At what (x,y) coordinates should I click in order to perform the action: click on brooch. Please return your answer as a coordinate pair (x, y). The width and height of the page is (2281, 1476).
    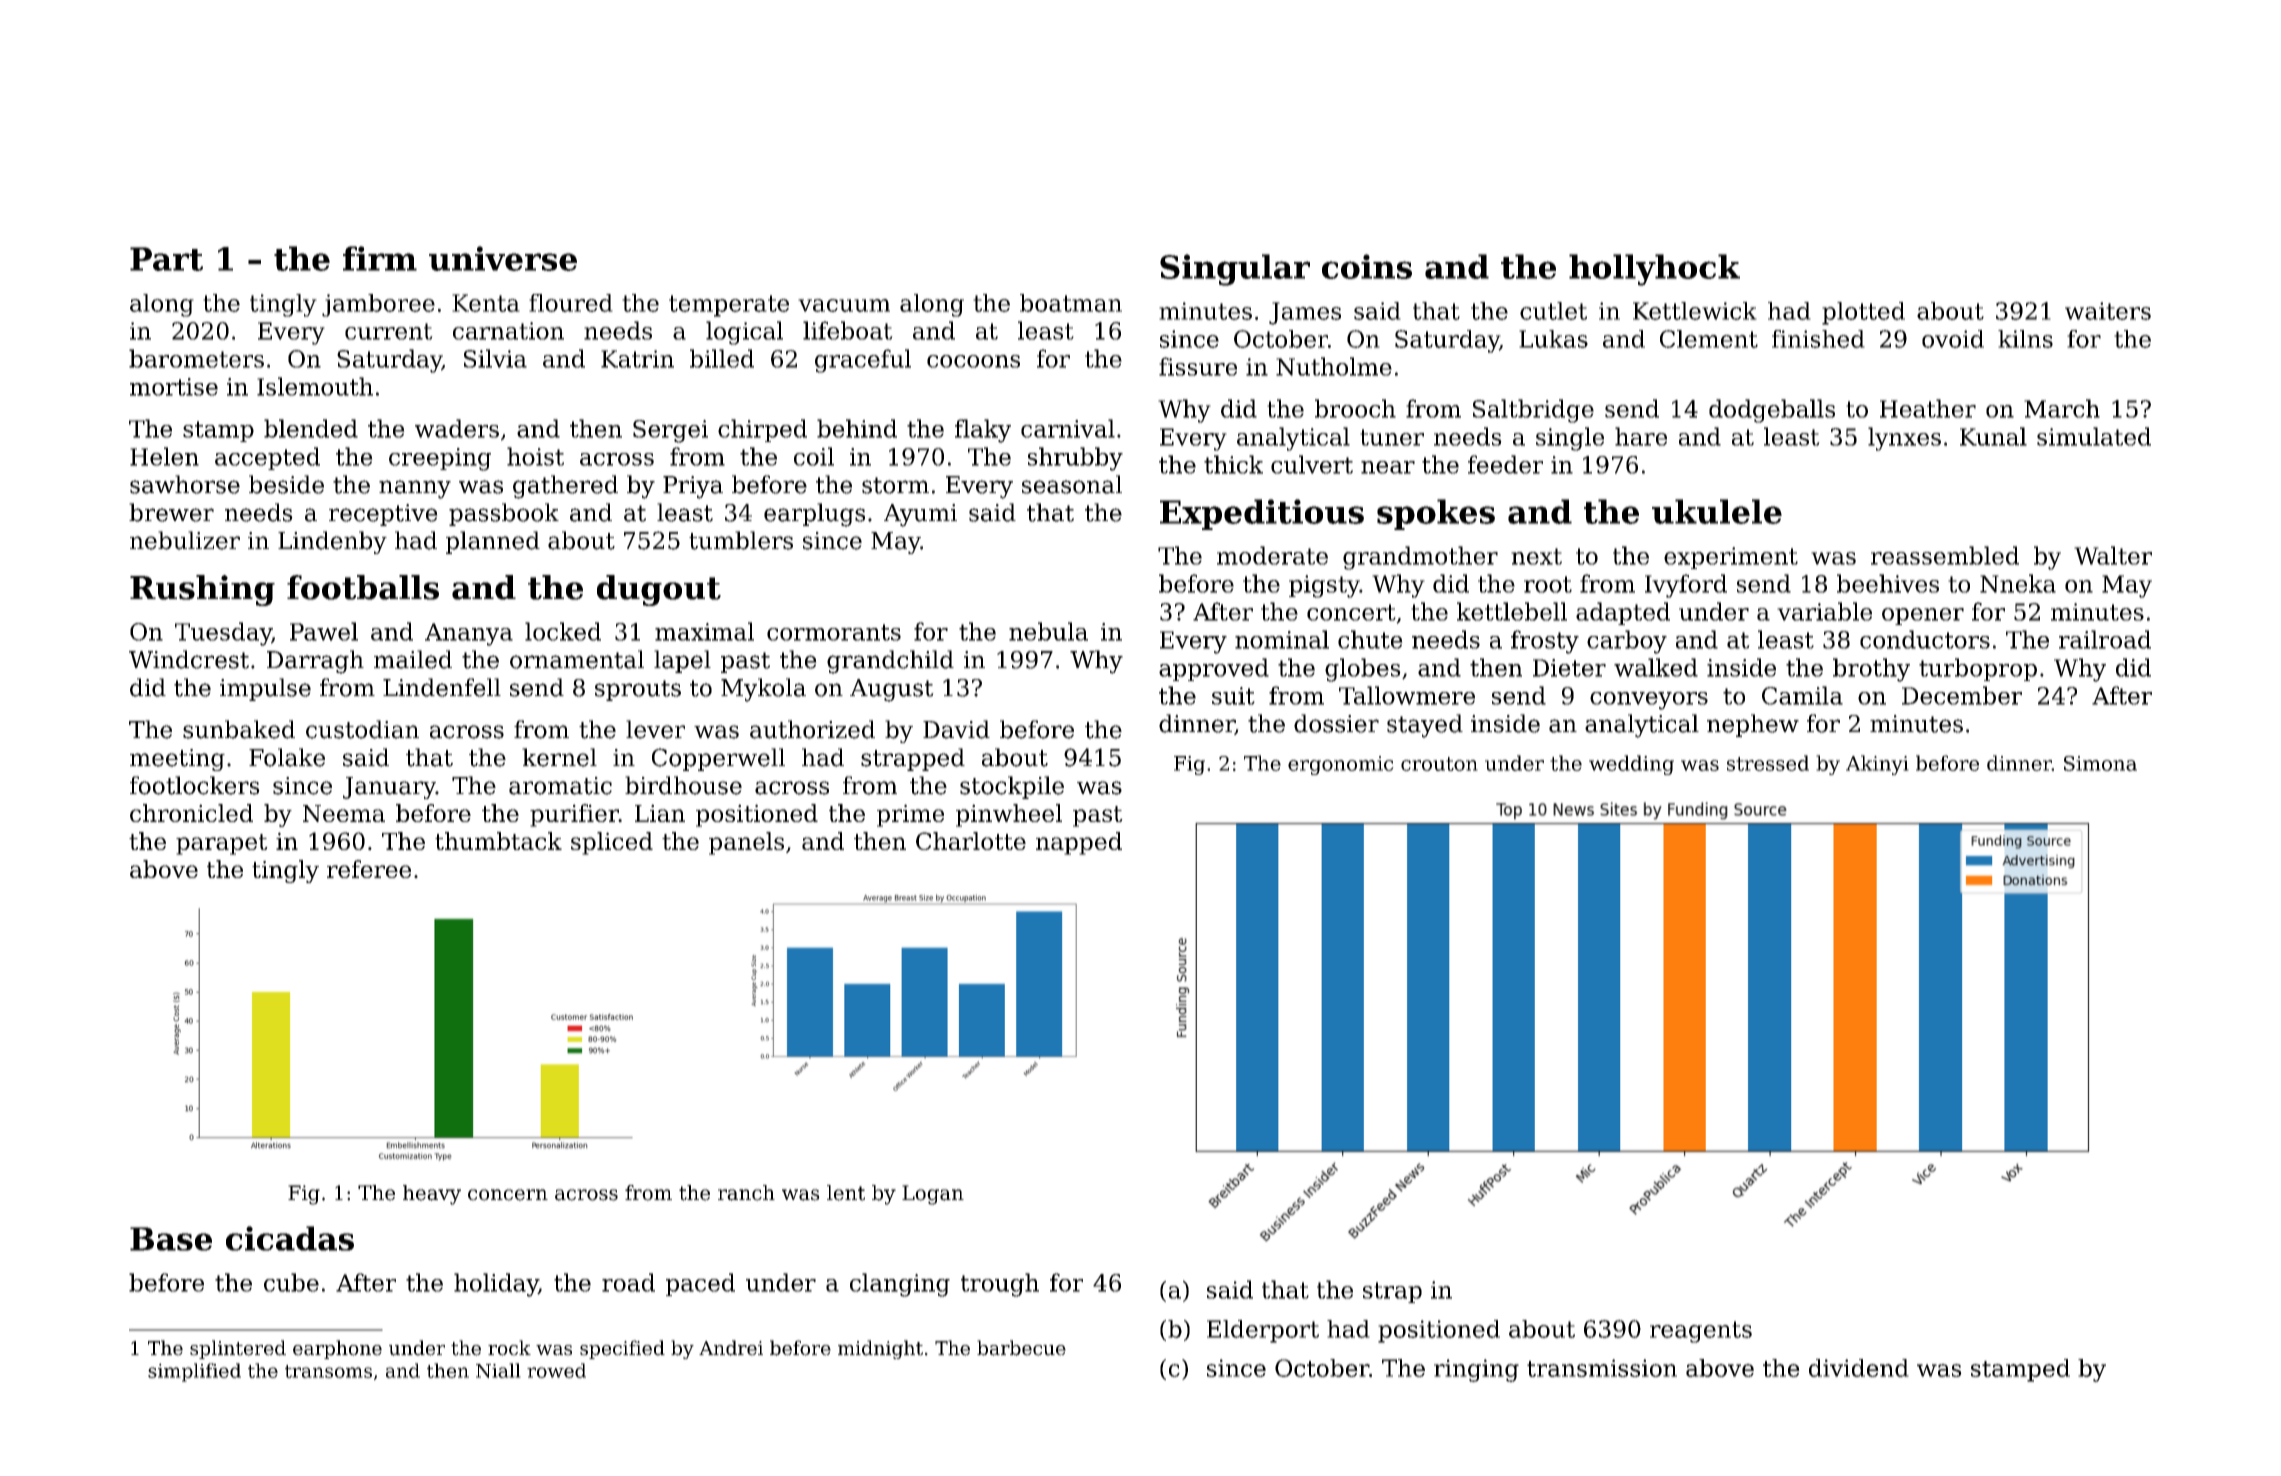
    Looking at the image, I should click on (1355, 408).
